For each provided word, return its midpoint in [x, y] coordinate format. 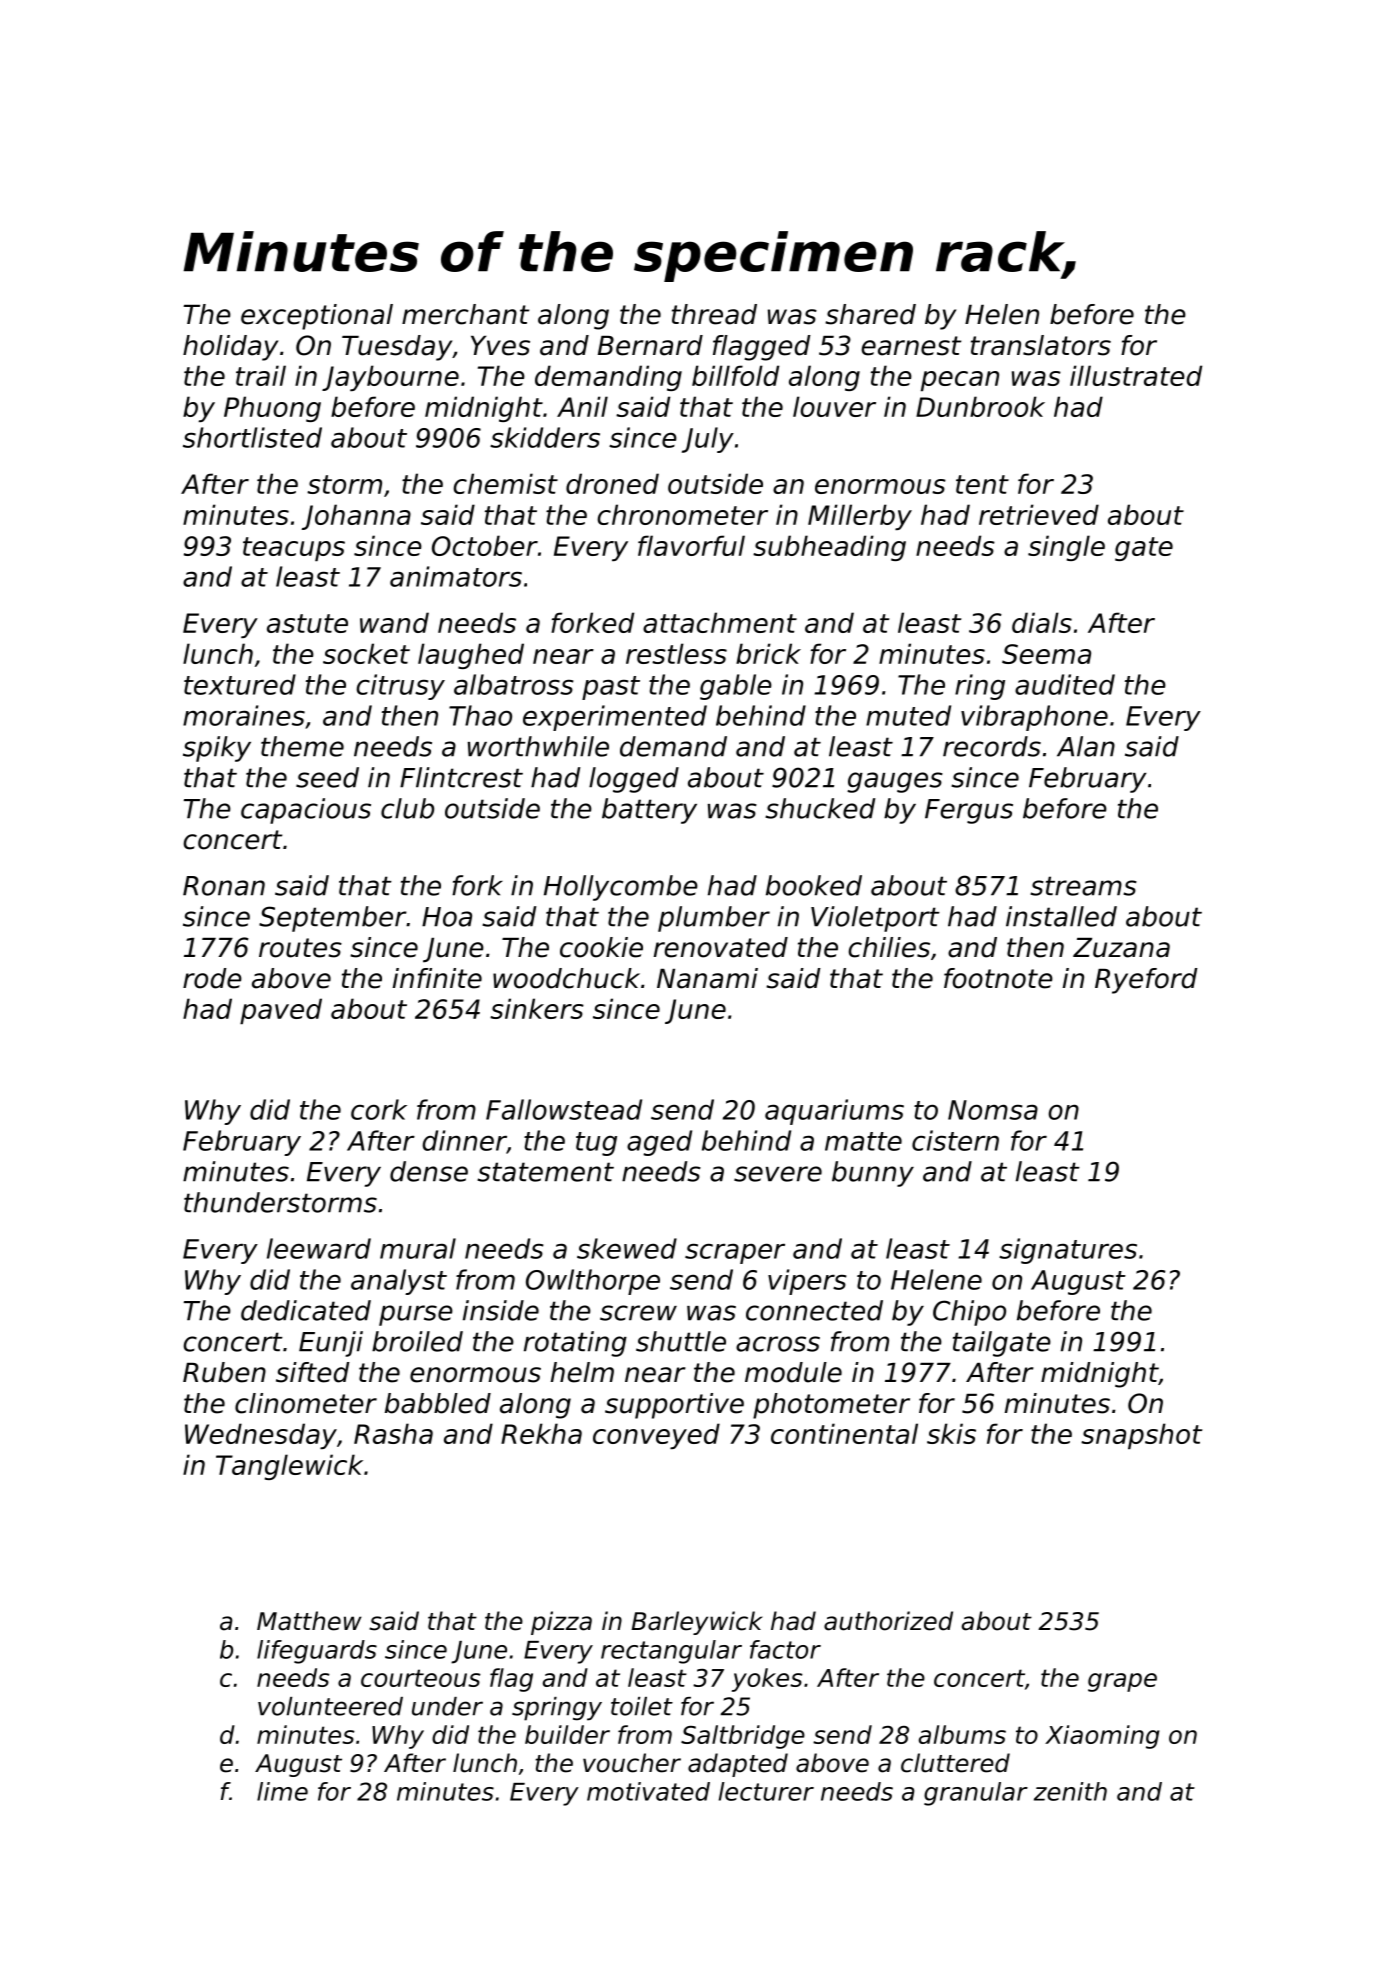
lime [282, 1791]
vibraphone [1034, 718]
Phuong [272, 409]
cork [379, 1109]
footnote [998, 978]
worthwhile [538, 746]
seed [327, 777]
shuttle [681, 1341]
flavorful [691, 545]
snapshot [1141, 1436]
